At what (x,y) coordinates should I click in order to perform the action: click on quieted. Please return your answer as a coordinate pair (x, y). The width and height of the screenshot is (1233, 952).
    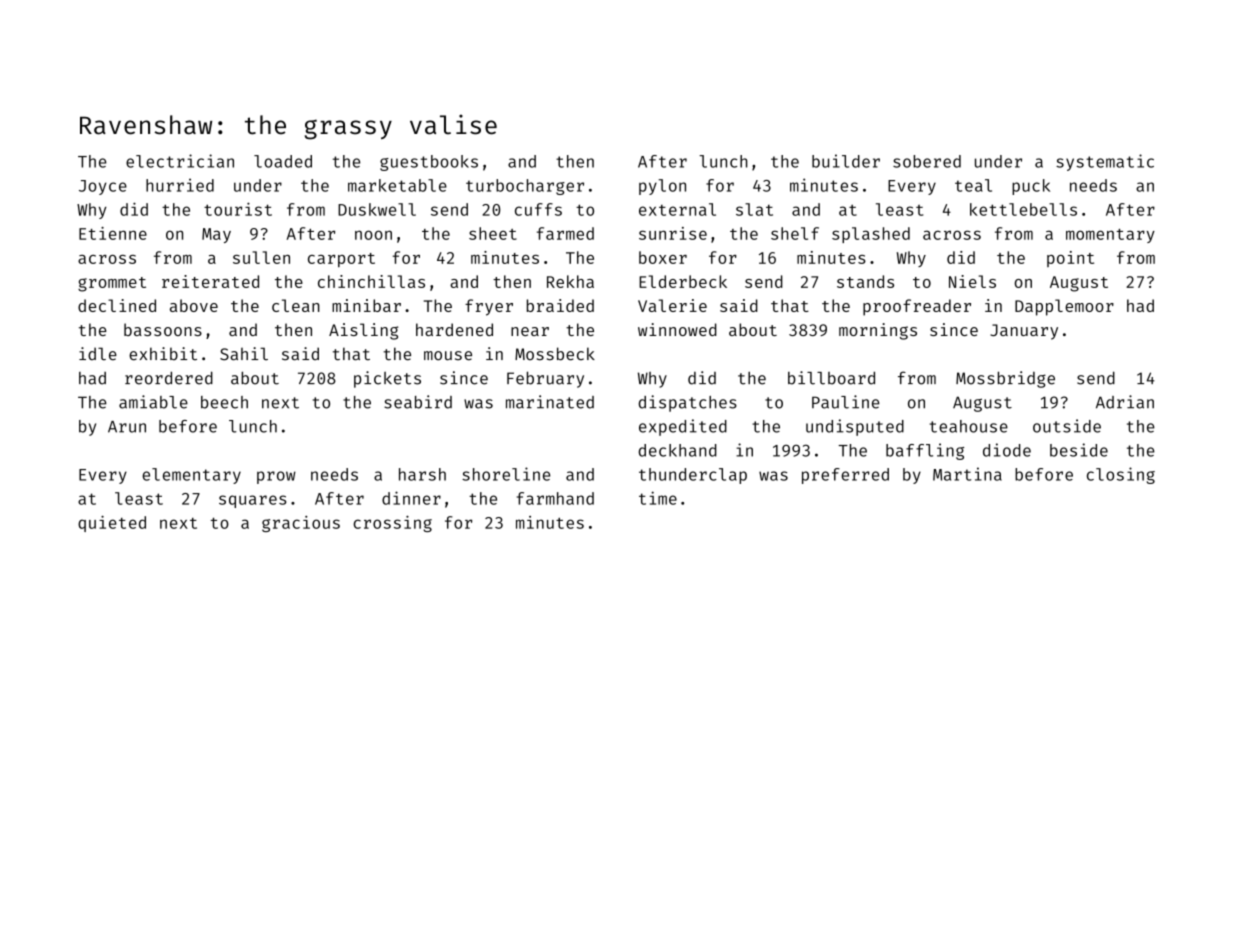
    Looking at the image, I should click on (112, 524).
